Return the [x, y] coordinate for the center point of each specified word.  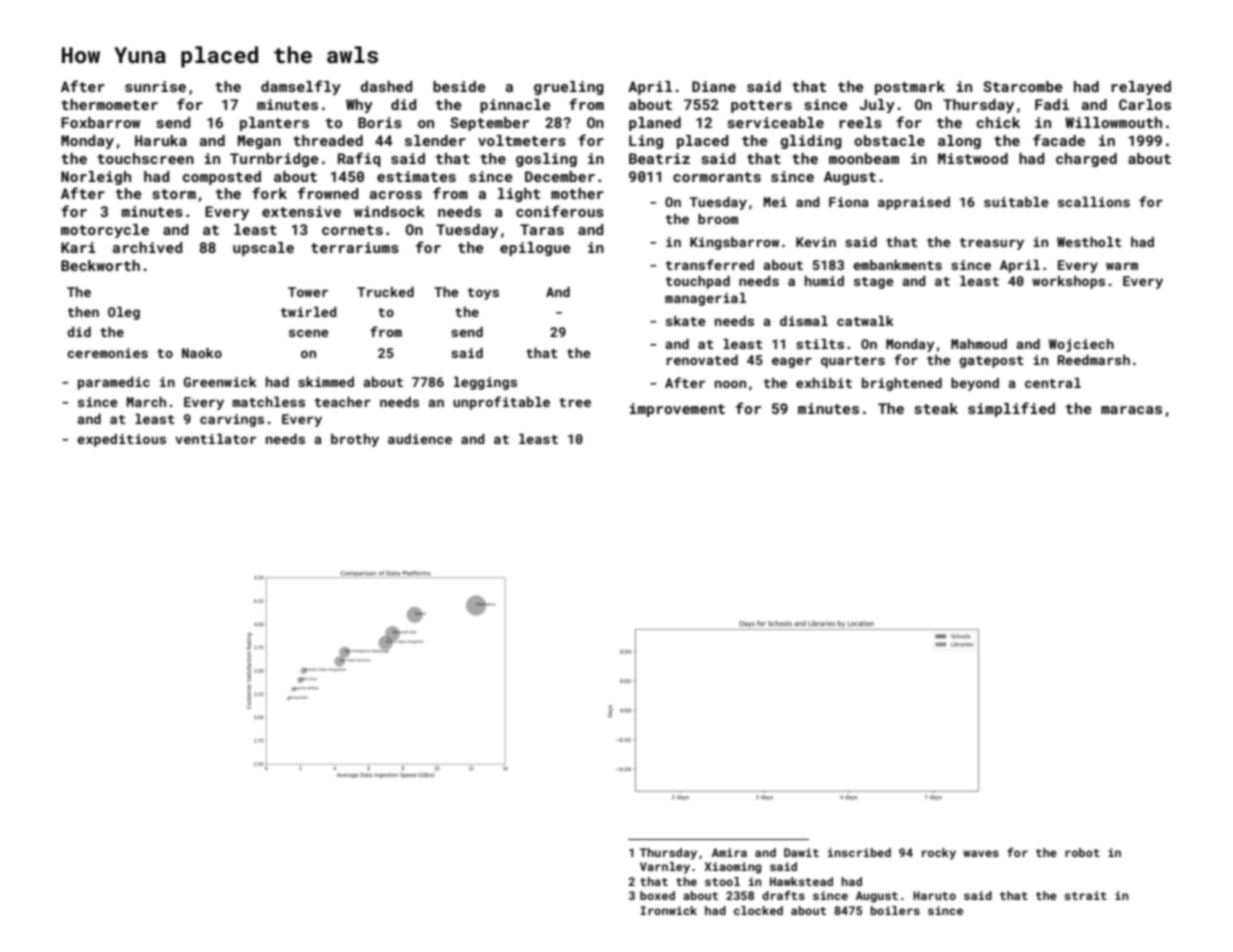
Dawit [801, 852]
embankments [897, 265]
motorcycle [105, 231]
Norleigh [96, 178]
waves [981, 853]
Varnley [665, 868]
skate [686, 321]
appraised [914, 203]
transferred [710, 264]
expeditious [121, 440]
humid [824, 281]
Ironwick [668, 910]
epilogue [535, 249]
